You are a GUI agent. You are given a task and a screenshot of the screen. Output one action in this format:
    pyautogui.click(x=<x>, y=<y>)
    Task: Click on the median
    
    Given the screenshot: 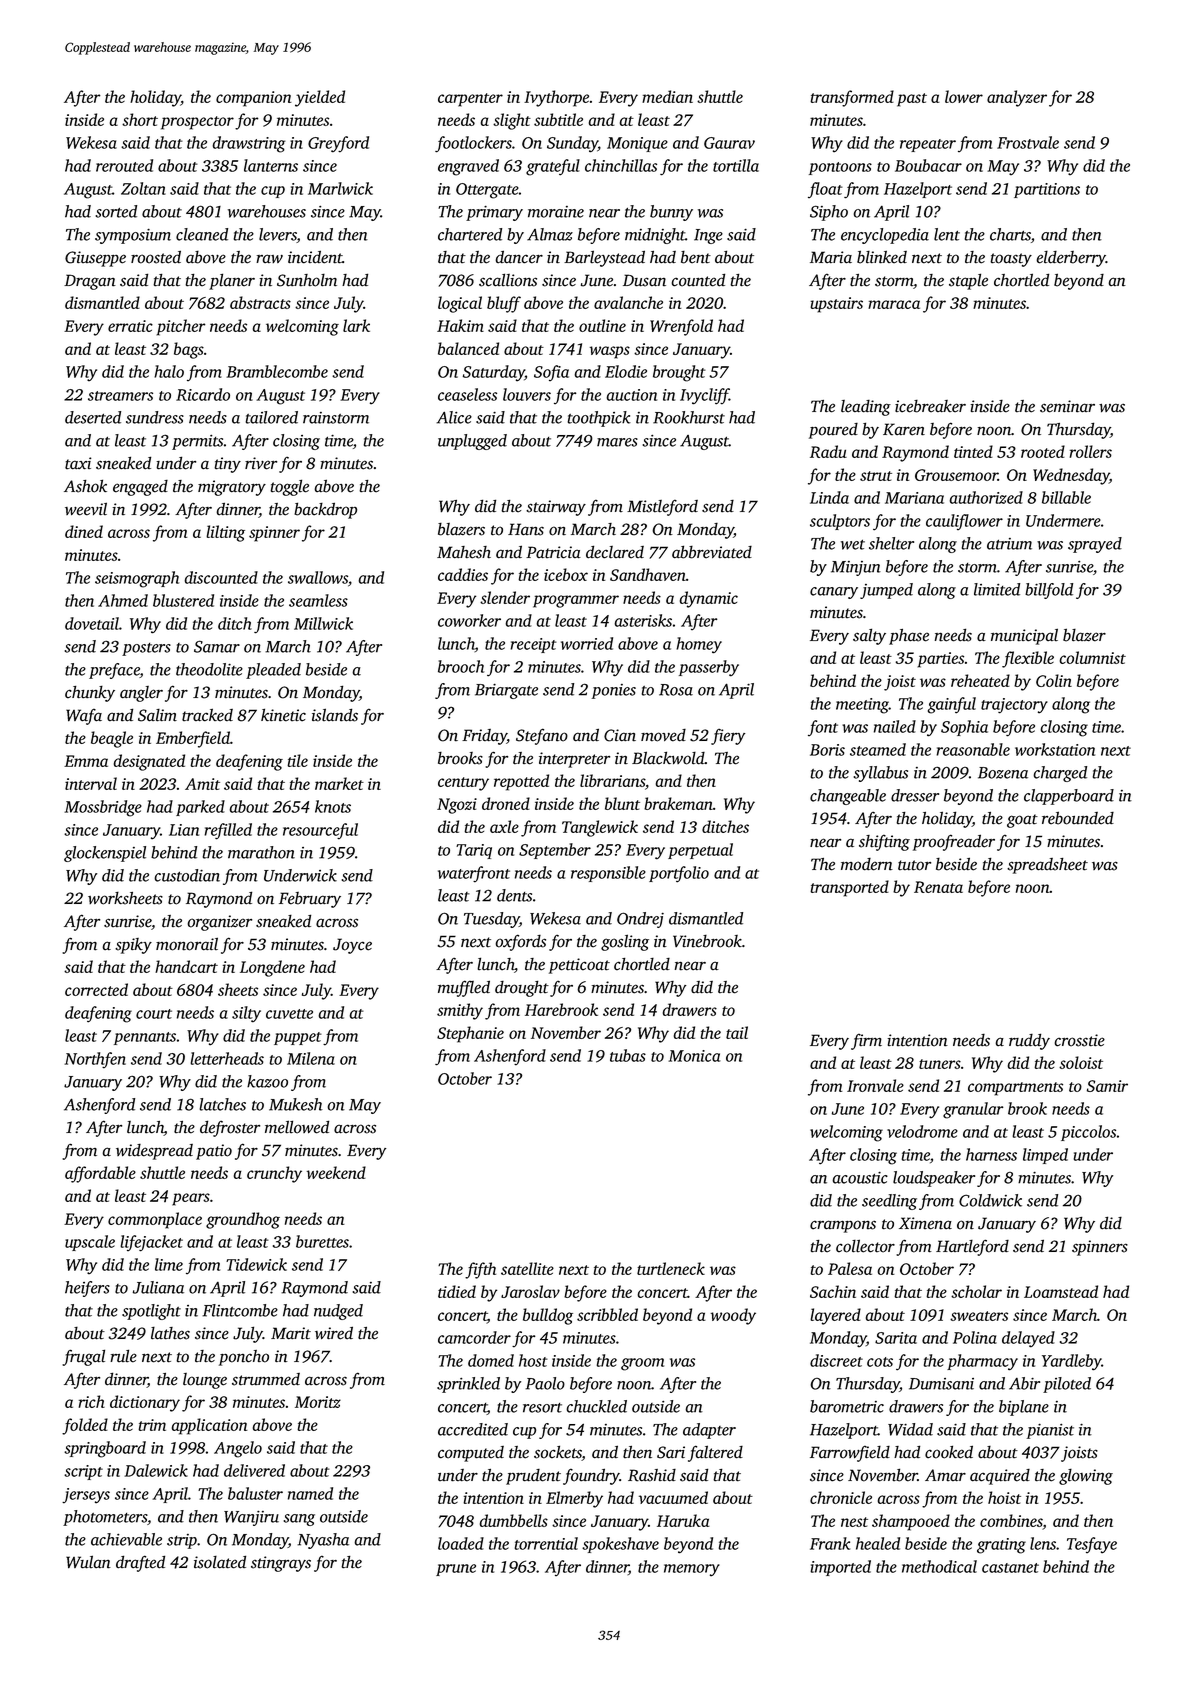 What is the action you would take?
    pyautogui.click(x=667, y=96)
